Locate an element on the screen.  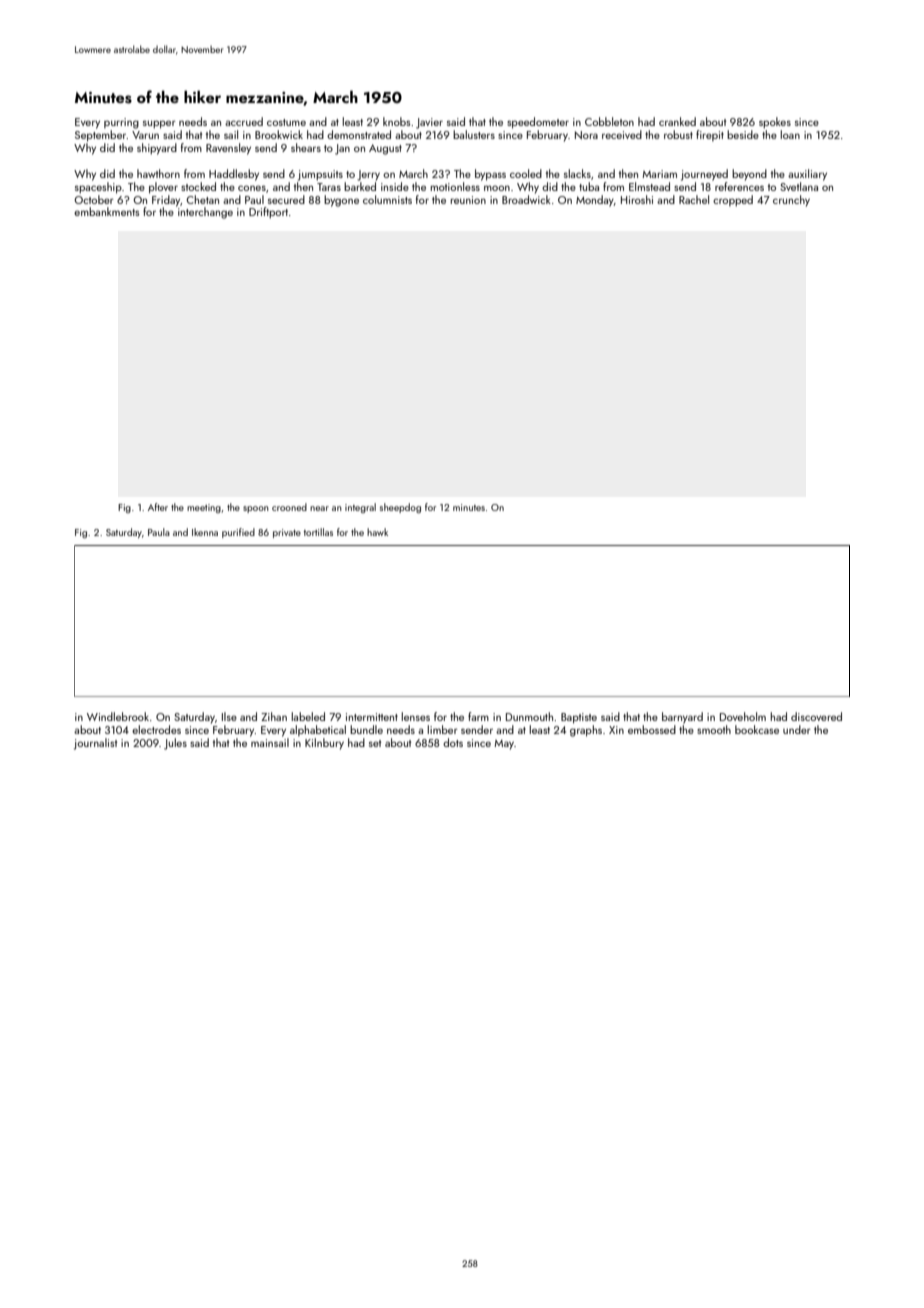
Ikenna is located at coordinates (205, 532).
